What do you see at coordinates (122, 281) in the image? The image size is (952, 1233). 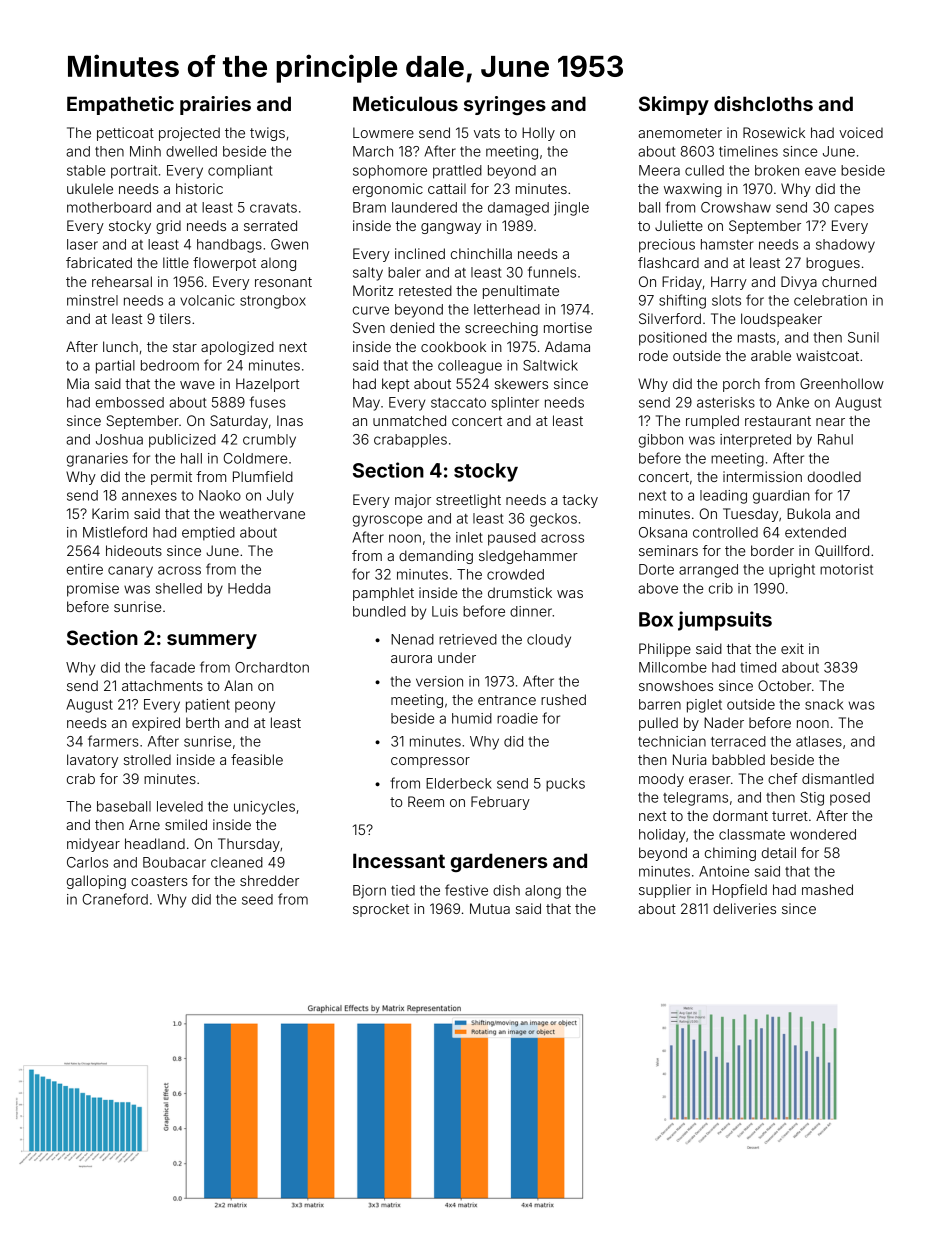 I see `rehearsal` at bounding box center [122, 281].
